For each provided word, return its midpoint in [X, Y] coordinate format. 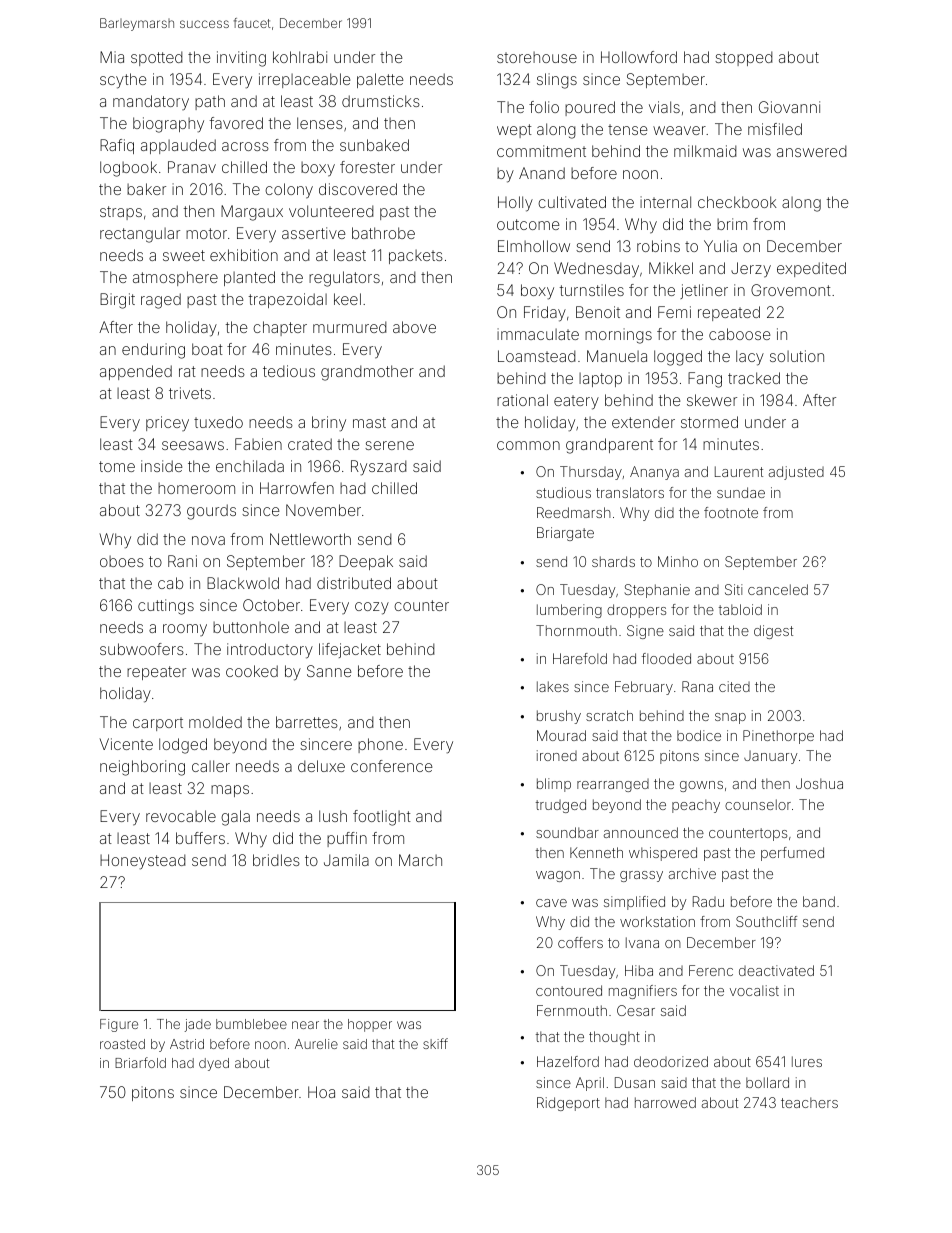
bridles [276, 860]
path [210, 102]
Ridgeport [568, 1104]
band [819, 901]
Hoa [321, 1092]
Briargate [565, 534]
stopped [744, 58]
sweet [184, 255]
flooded [666, 658]
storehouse [537, 57]
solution [797, 356]
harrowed [665, 1102]
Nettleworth [310, 539]
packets [416, 257]
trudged [561, 806]
